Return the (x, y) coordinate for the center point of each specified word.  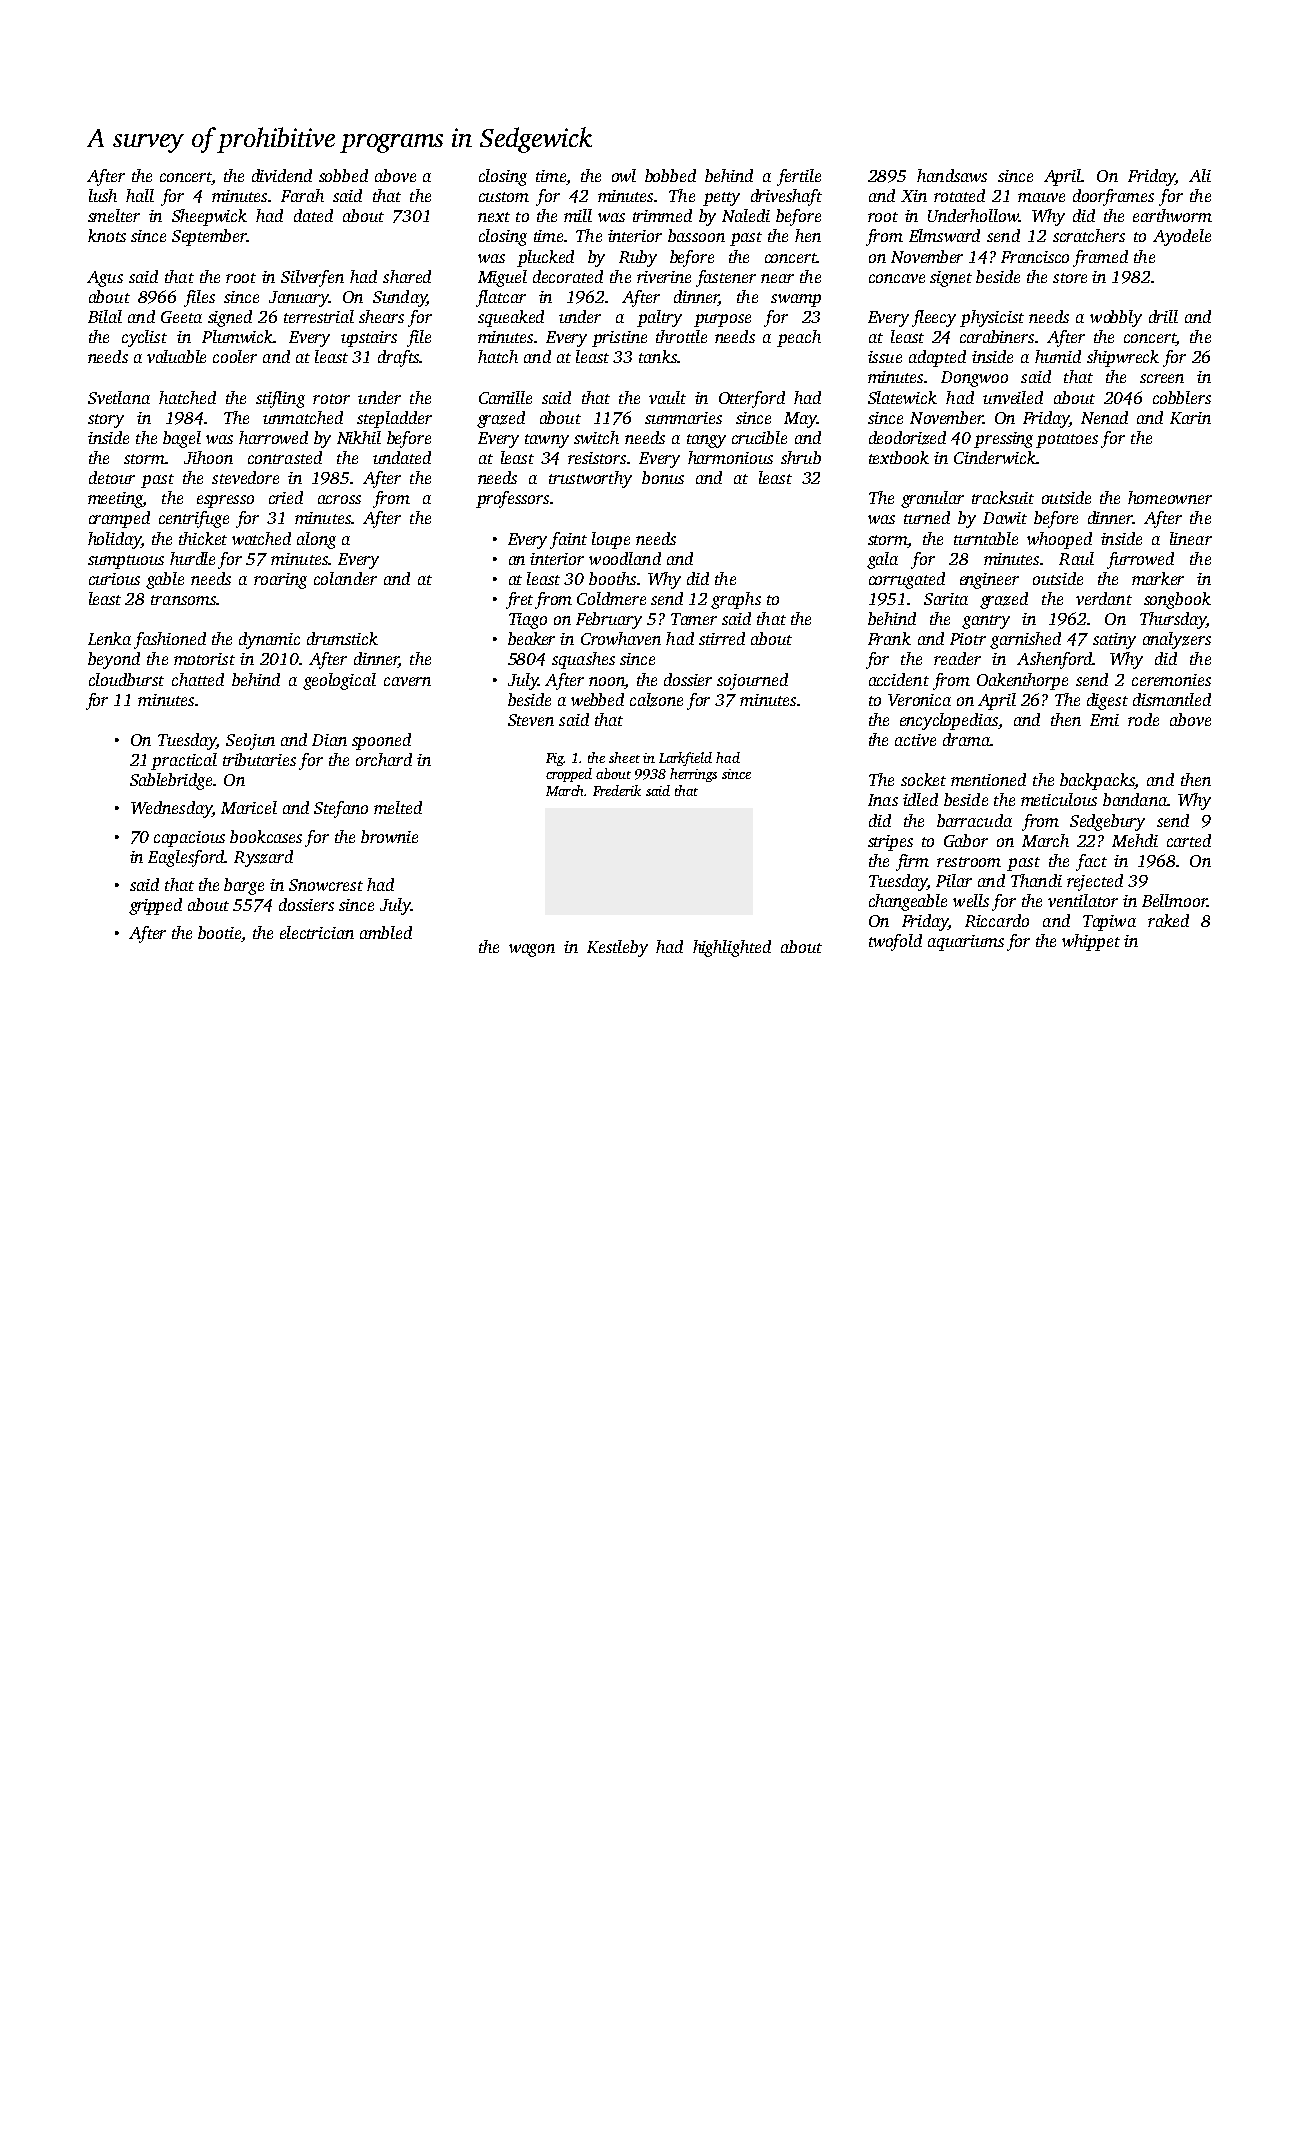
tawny (547, 441)
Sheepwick (209, 217)
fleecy (934, 318)
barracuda (974, 820)
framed (1100, 258)
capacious (189, 839)
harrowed (273, 437)
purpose (722, 320)
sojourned (752, 681)
